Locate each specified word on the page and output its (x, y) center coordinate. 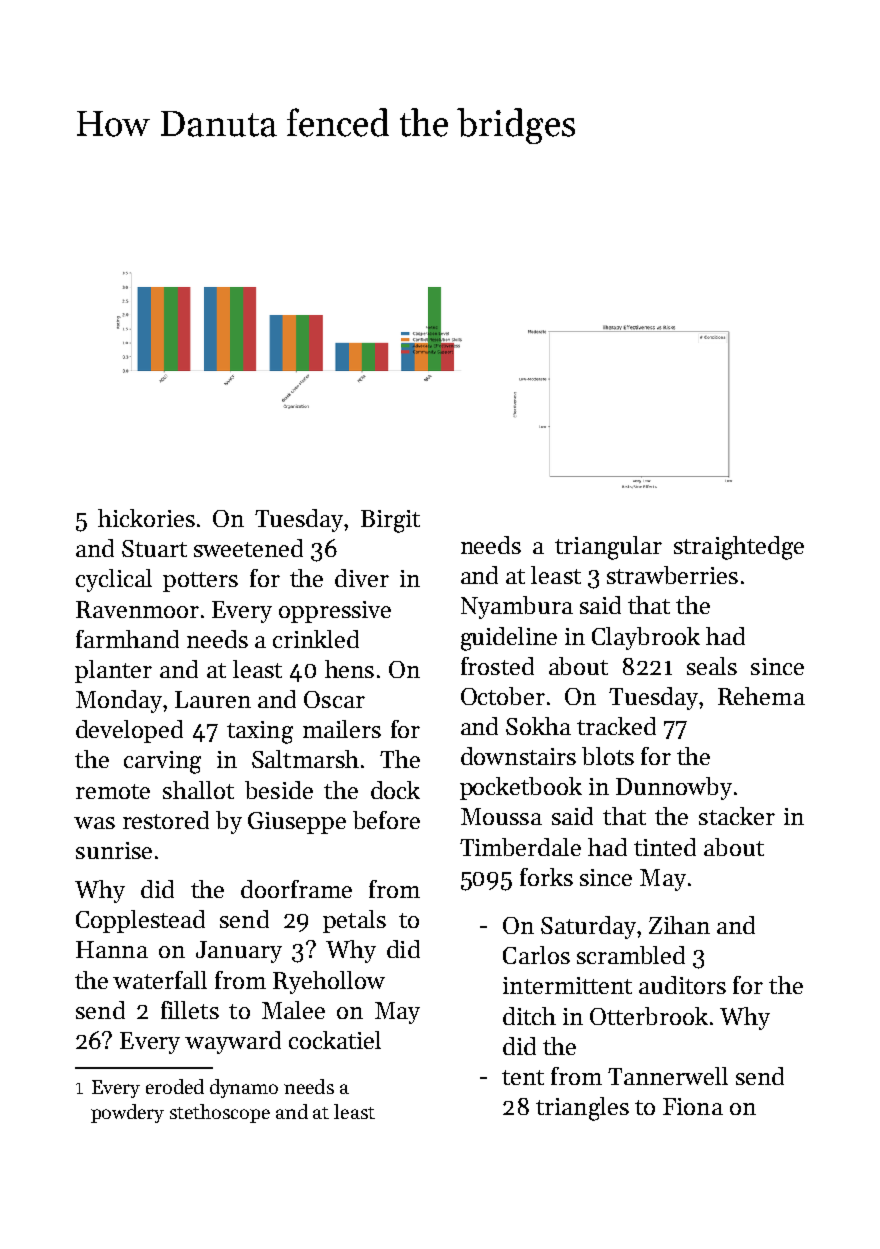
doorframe (296, 889)
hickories (146, 518)
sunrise (114, 850)
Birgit (390, 521)
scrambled (631, 955)
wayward (233, 1042)
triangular (608, 548)
